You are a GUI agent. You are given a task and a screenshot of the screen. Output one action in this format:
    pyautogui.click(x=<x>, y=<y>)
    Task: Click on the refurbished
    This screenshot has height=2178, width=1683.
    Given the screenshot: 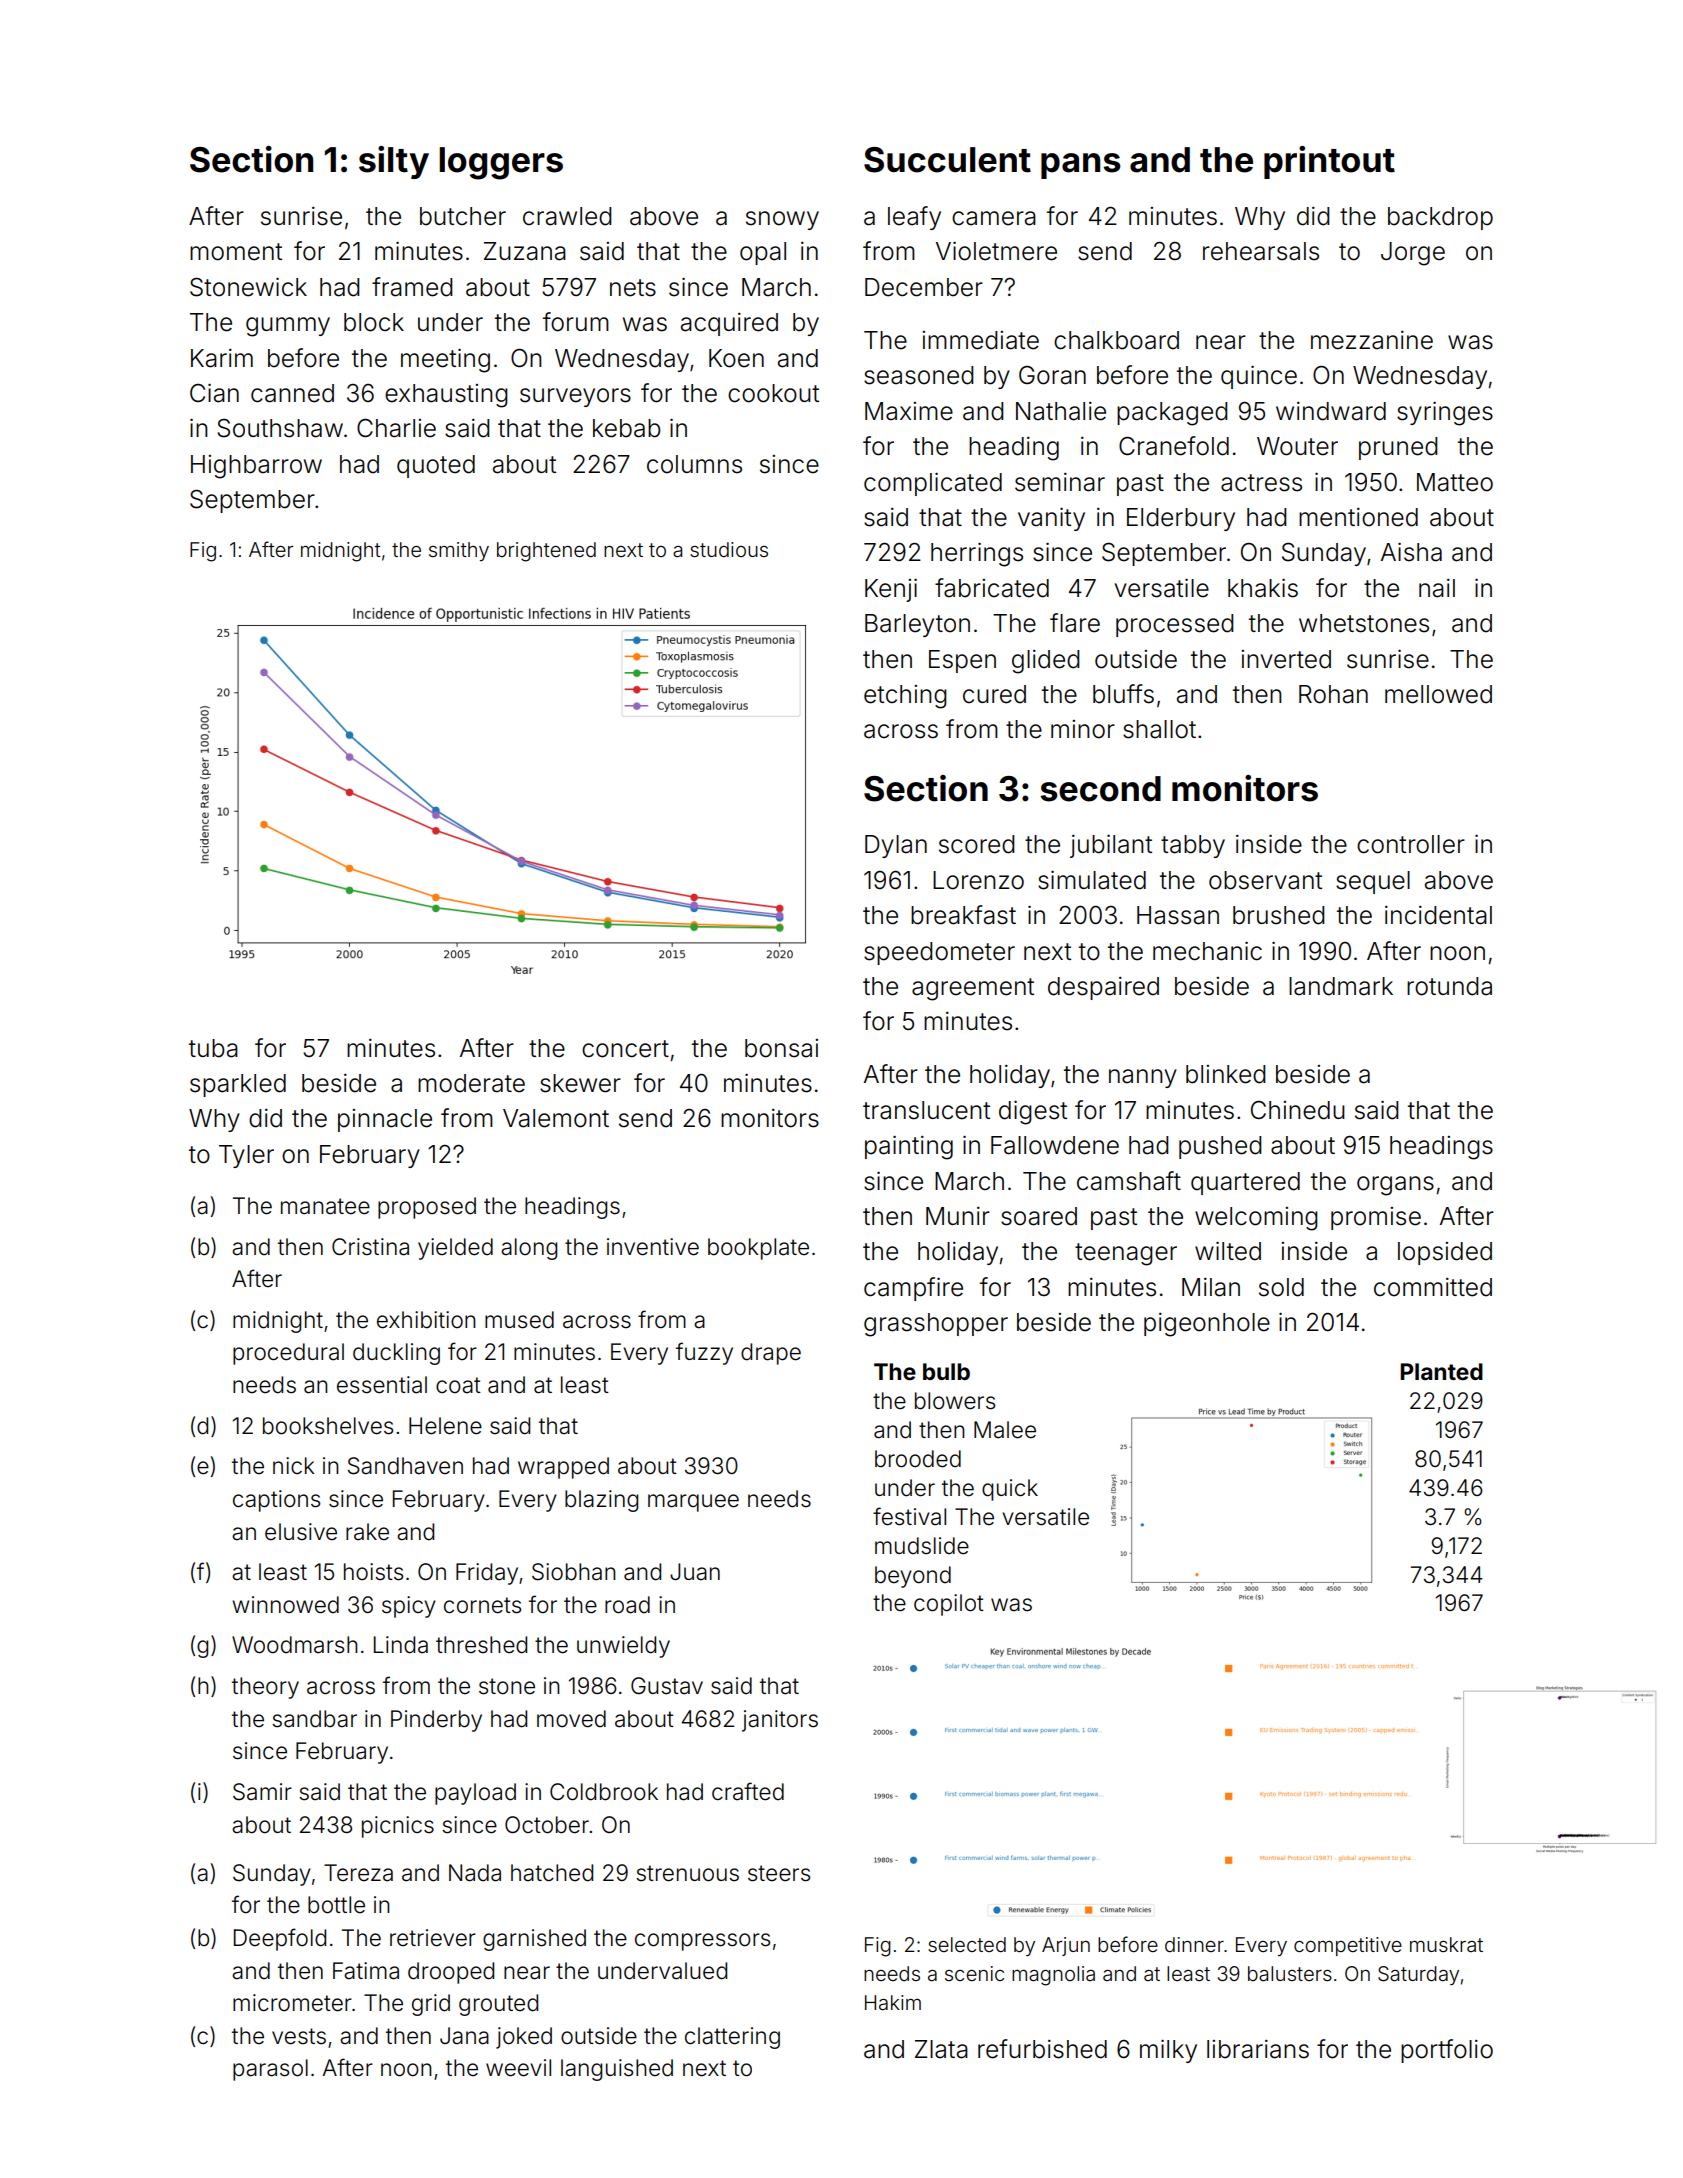 What is the action you would take?
    pyautogui.click(x=1042, y=2049)
